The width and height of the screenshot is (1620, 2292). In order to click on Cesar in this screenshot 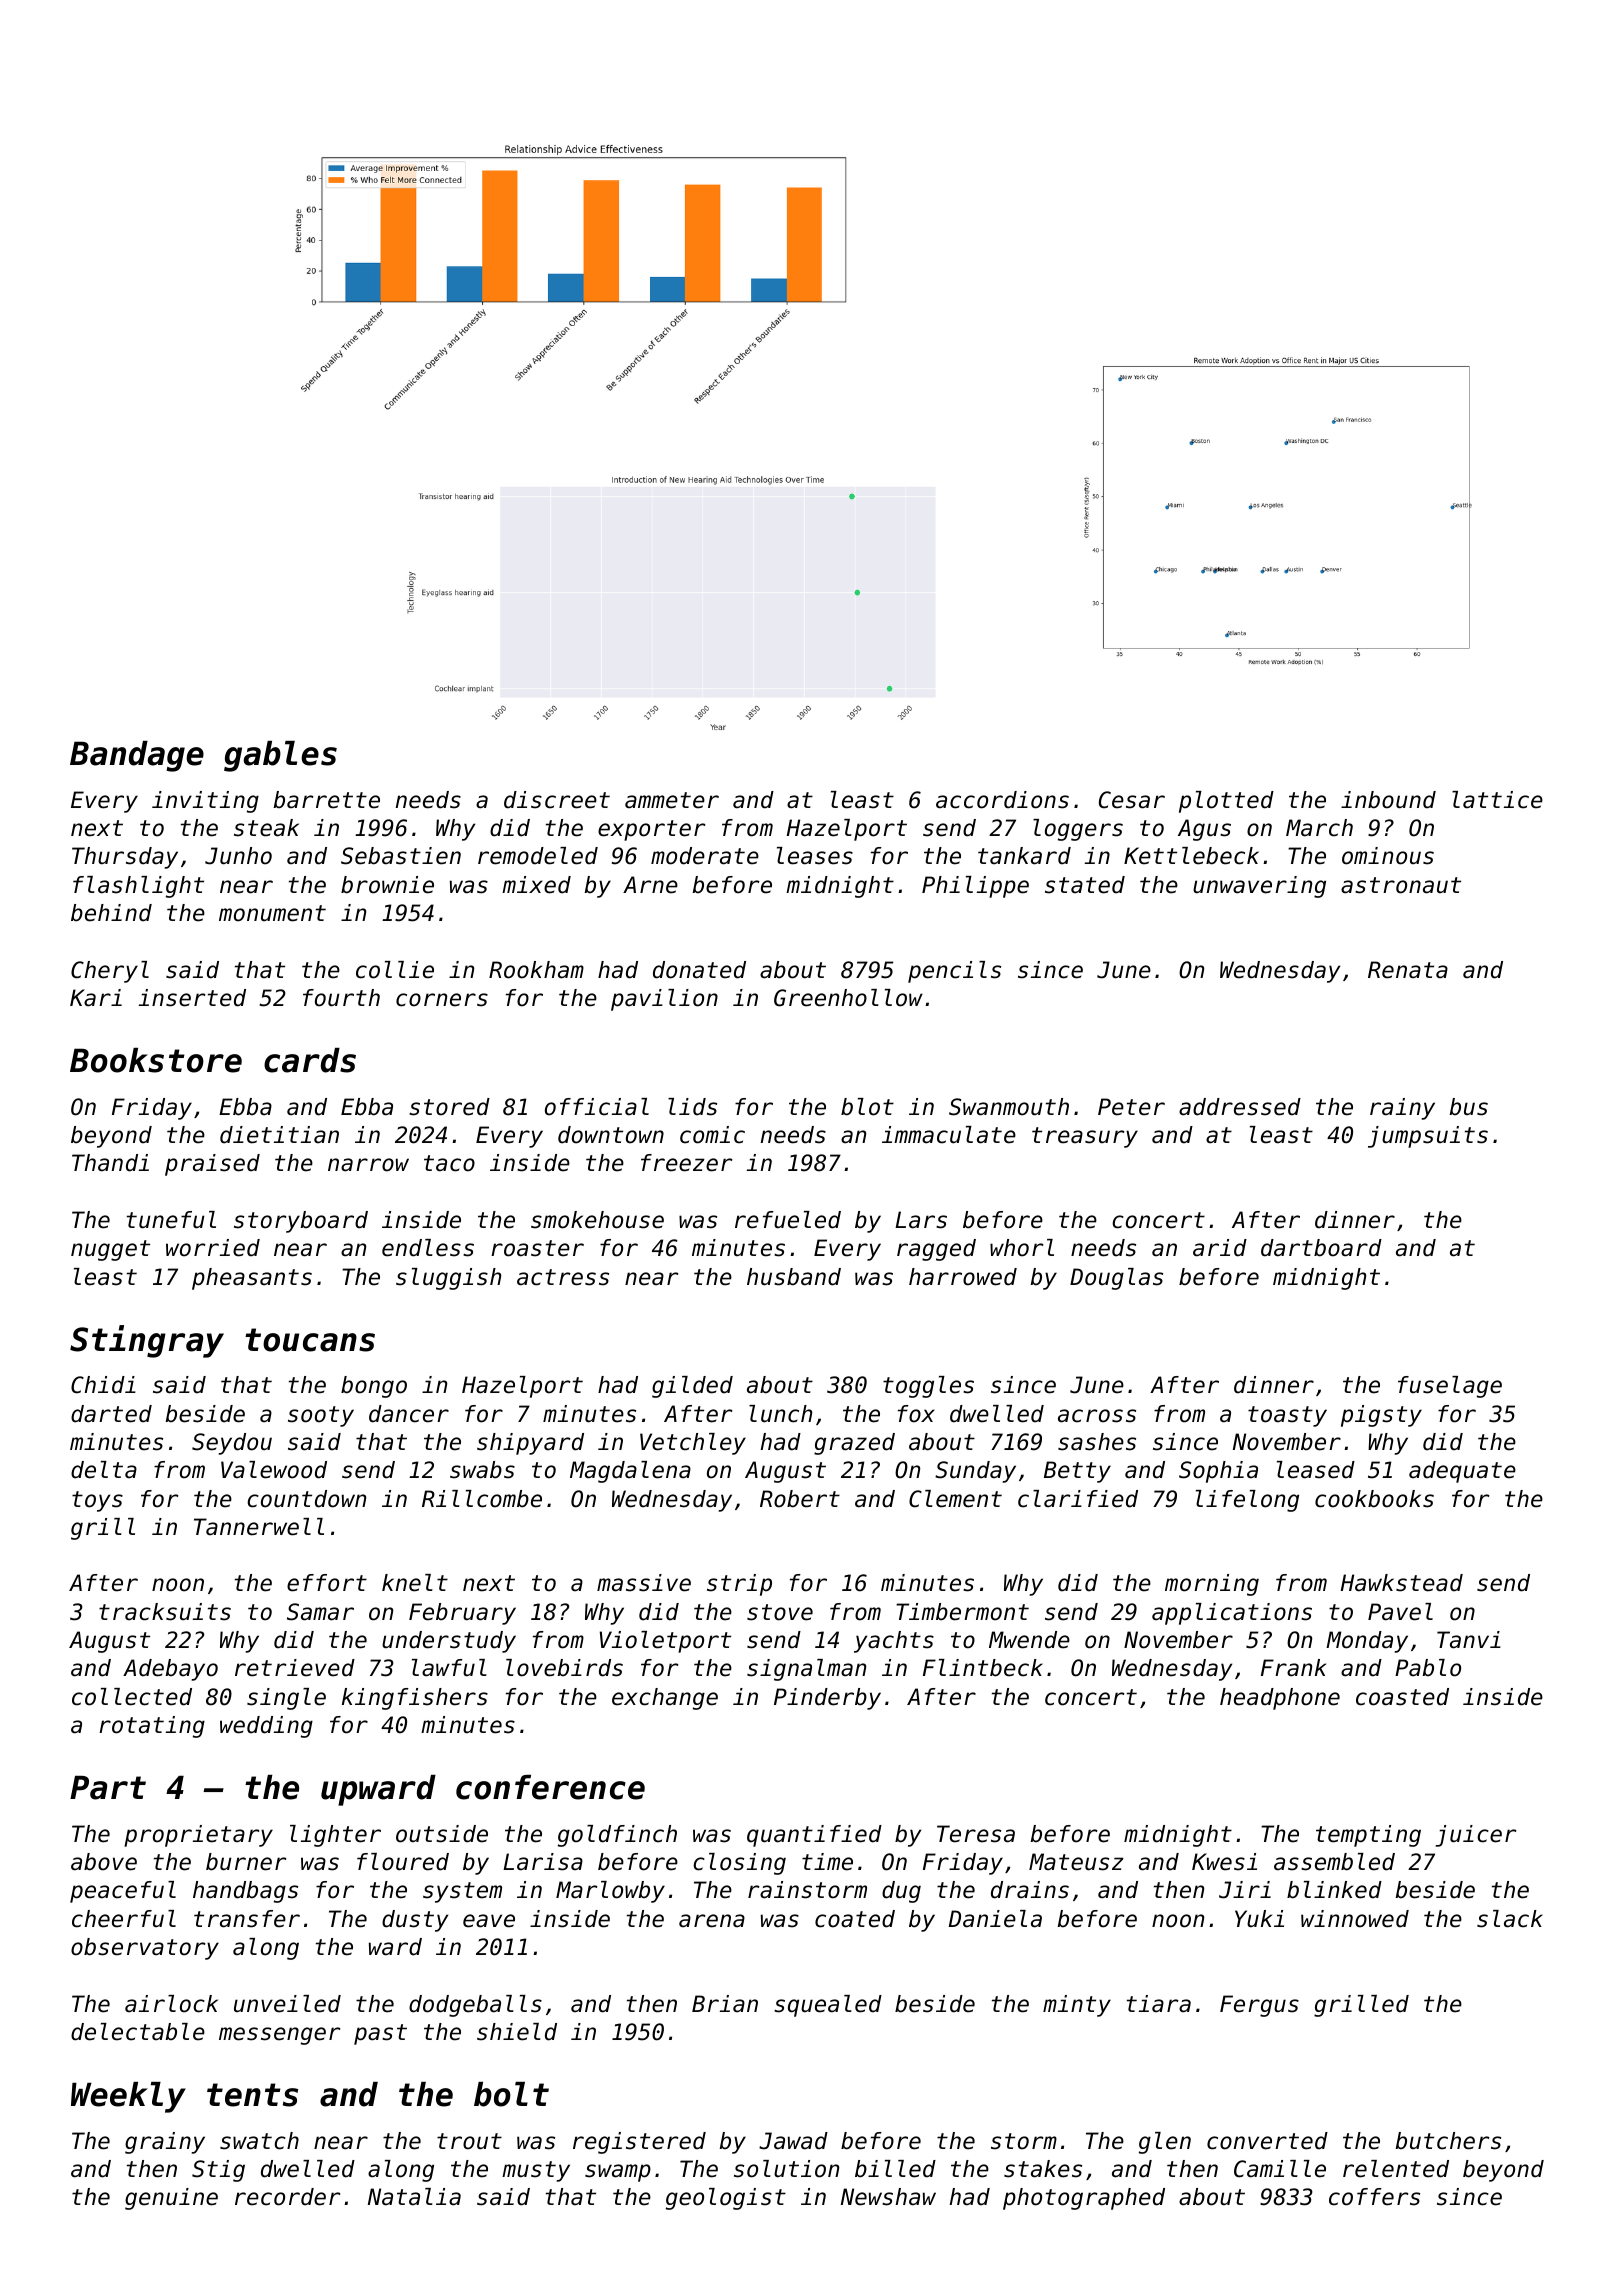, I will do `click(1132, 800)`.
